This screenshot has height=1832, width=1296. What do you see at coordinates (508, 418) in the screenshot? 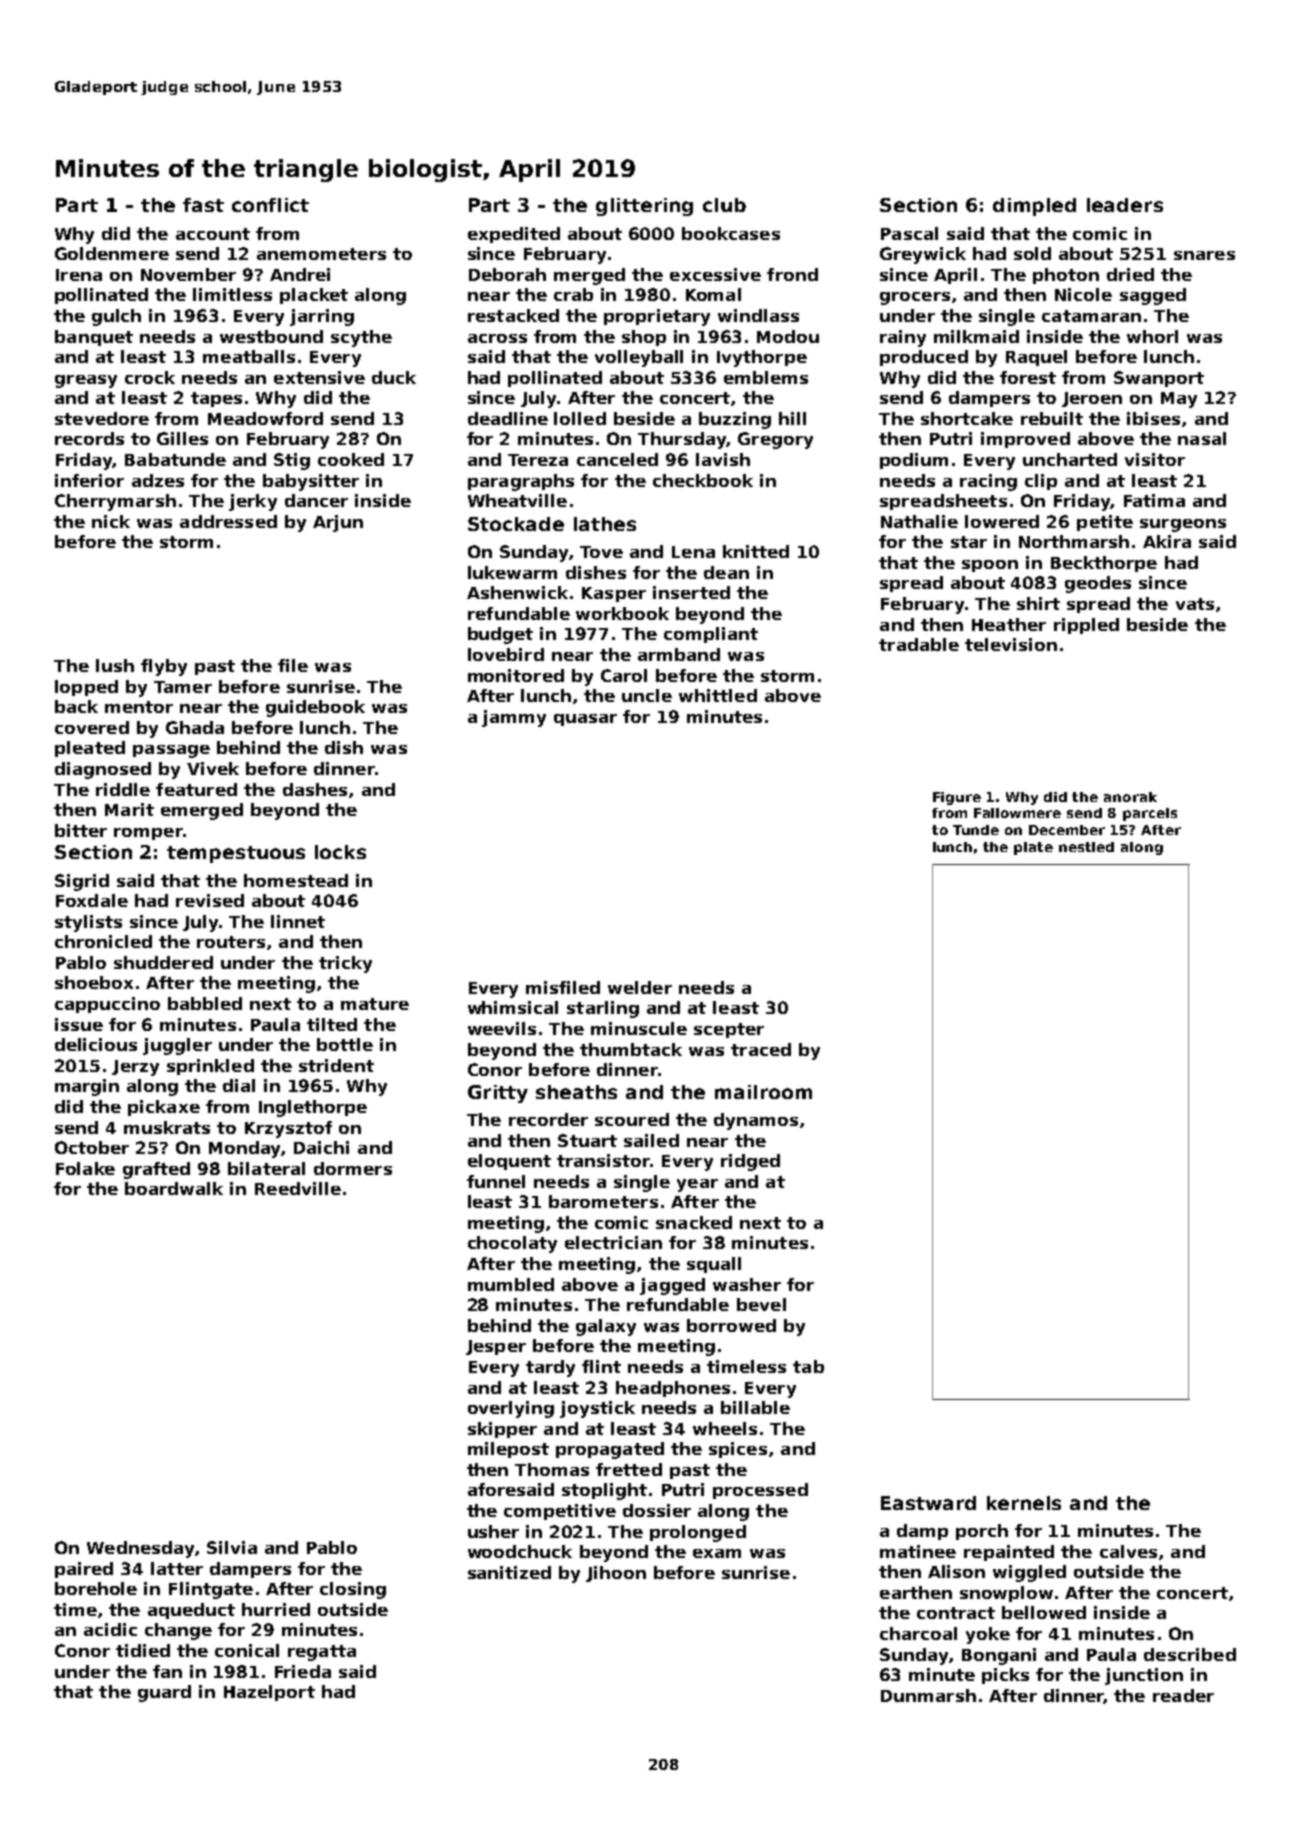
I see `deadline` at bounding box center [508, 418].
